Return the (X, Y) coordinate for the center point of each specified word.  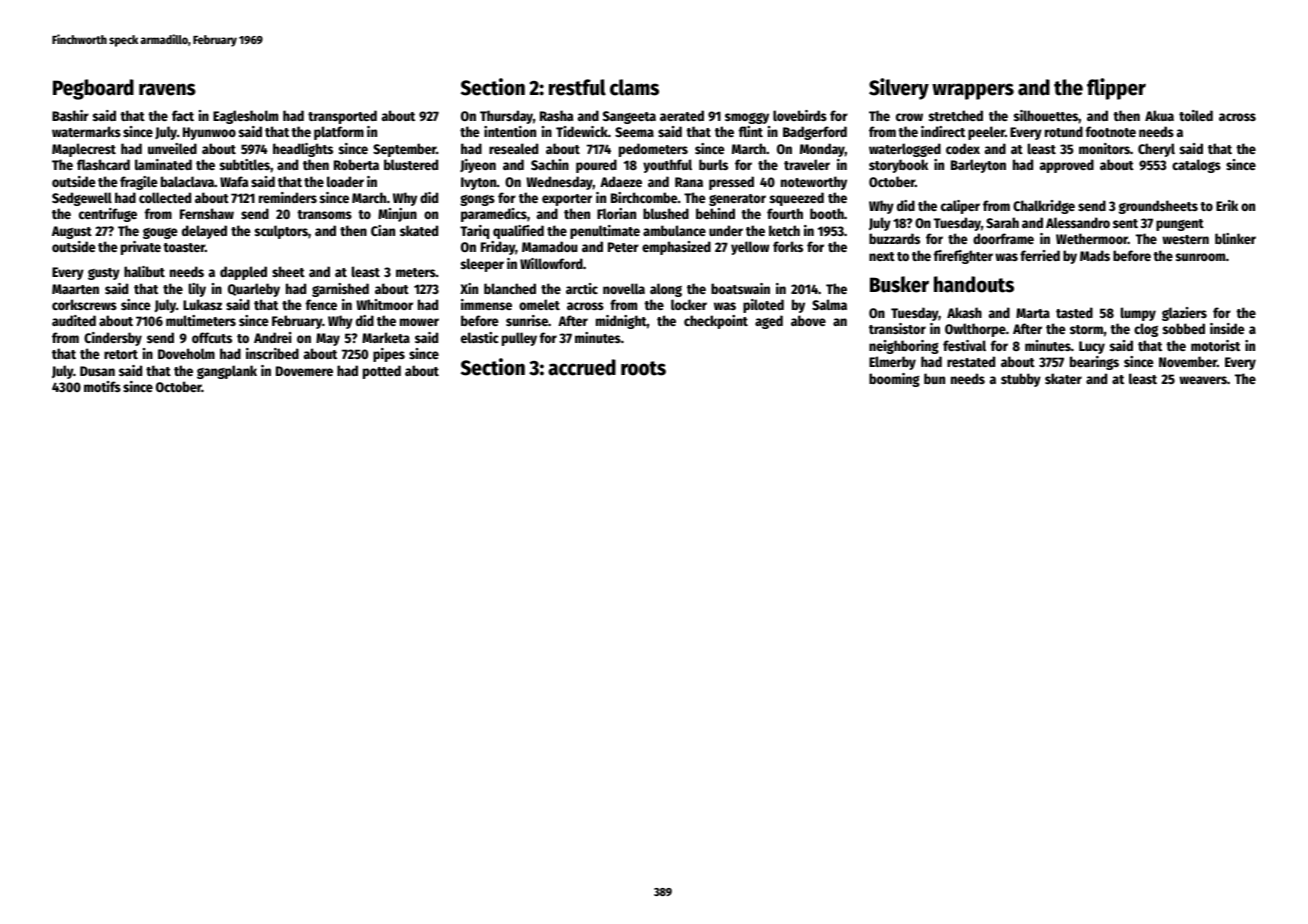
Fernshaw (207, 213)
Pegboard (93, 89)
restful (577, 87)
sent (1125, 223)
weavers (1203, 380)
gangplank (227, 372)
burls (713, 164)
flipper (1116, 89)
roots (643, 368)
